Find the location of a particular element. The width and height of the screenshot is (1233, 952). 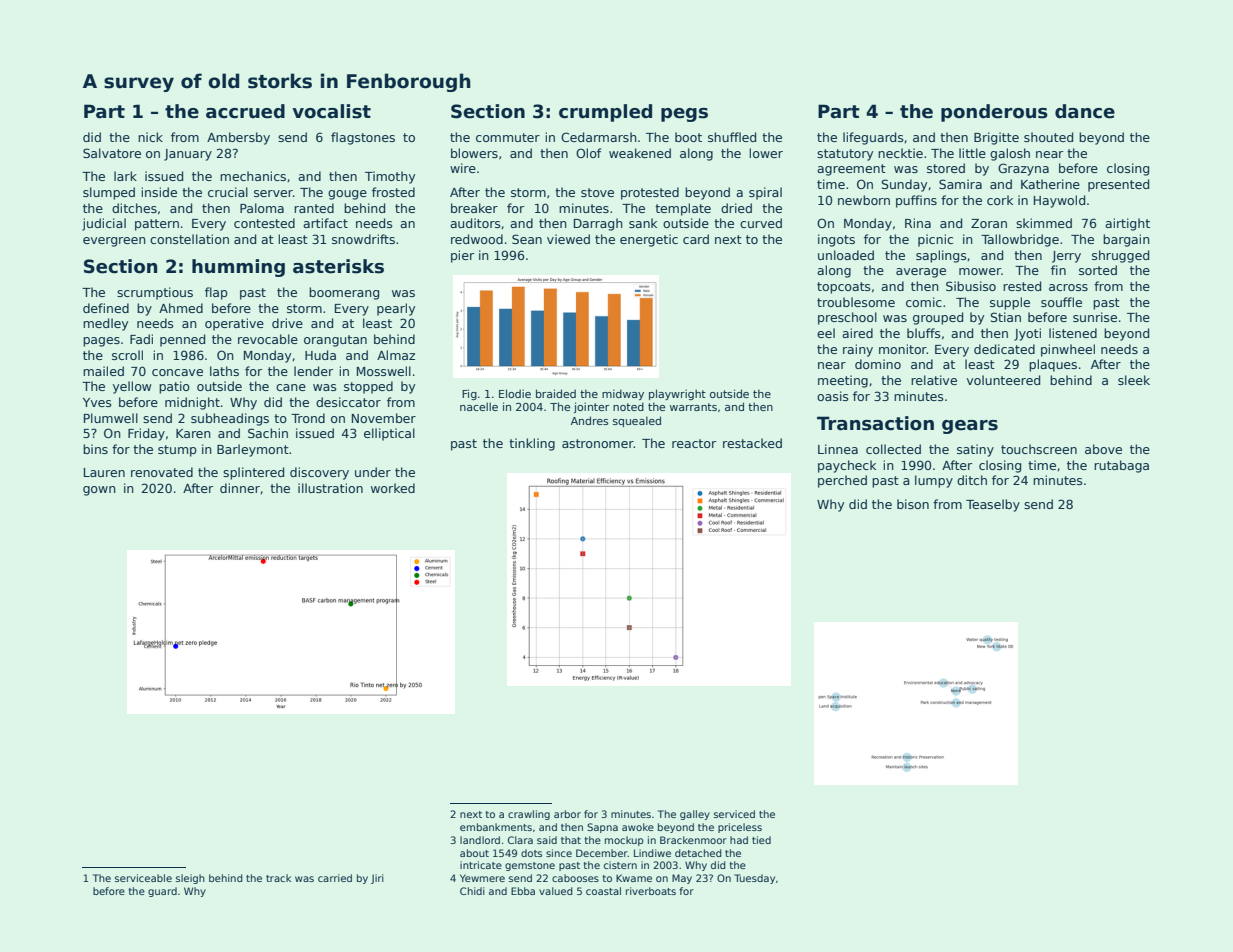

serviceable is located at coordinates (143, 878).
